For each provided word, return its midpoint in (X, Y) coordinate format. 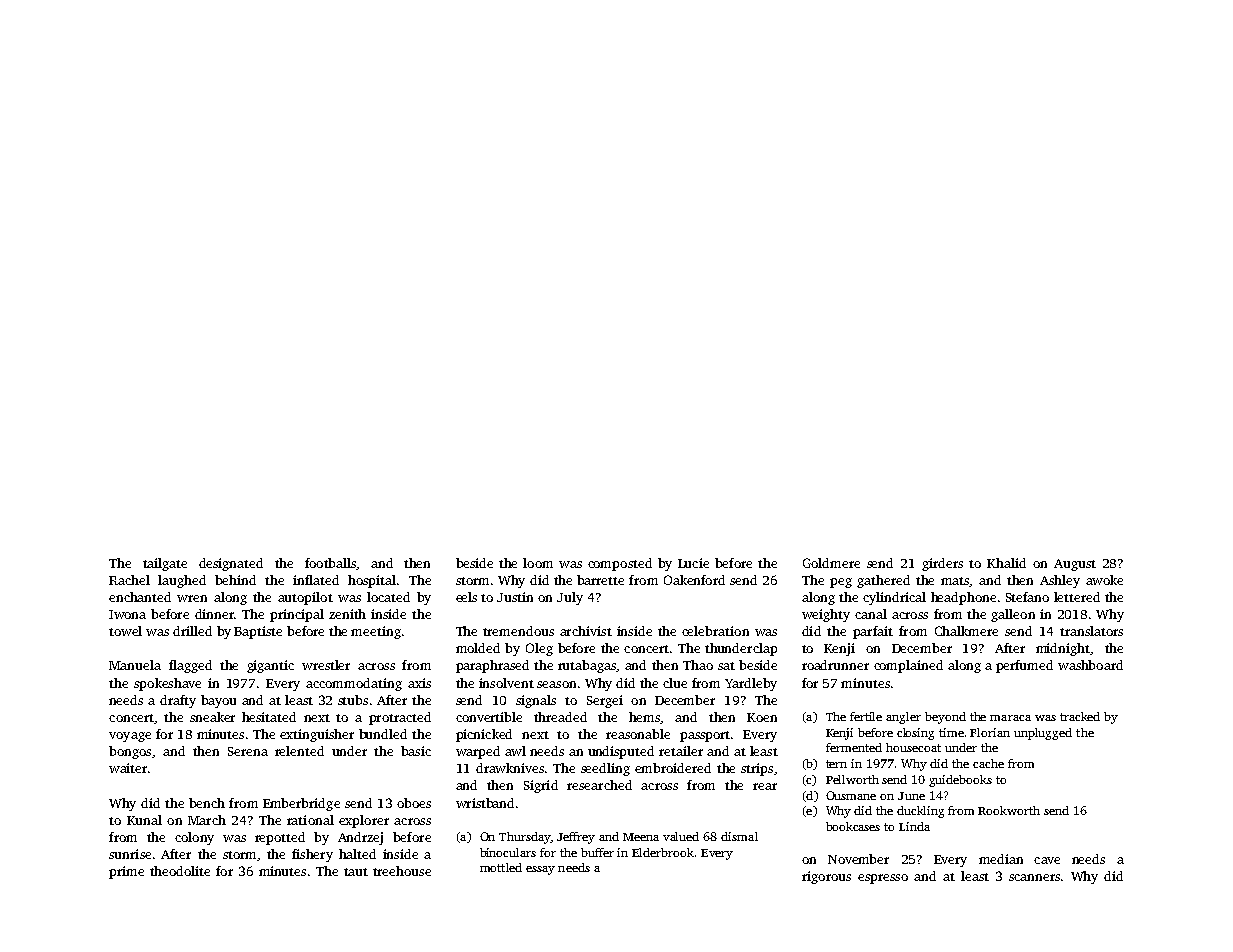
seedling (605, 769)
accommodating (354, 684)
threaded (560, 717)
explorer (364, 821)
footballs (330, 563)
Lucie (693, 563)
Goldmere (831, 563)
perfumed (1024, 666)
